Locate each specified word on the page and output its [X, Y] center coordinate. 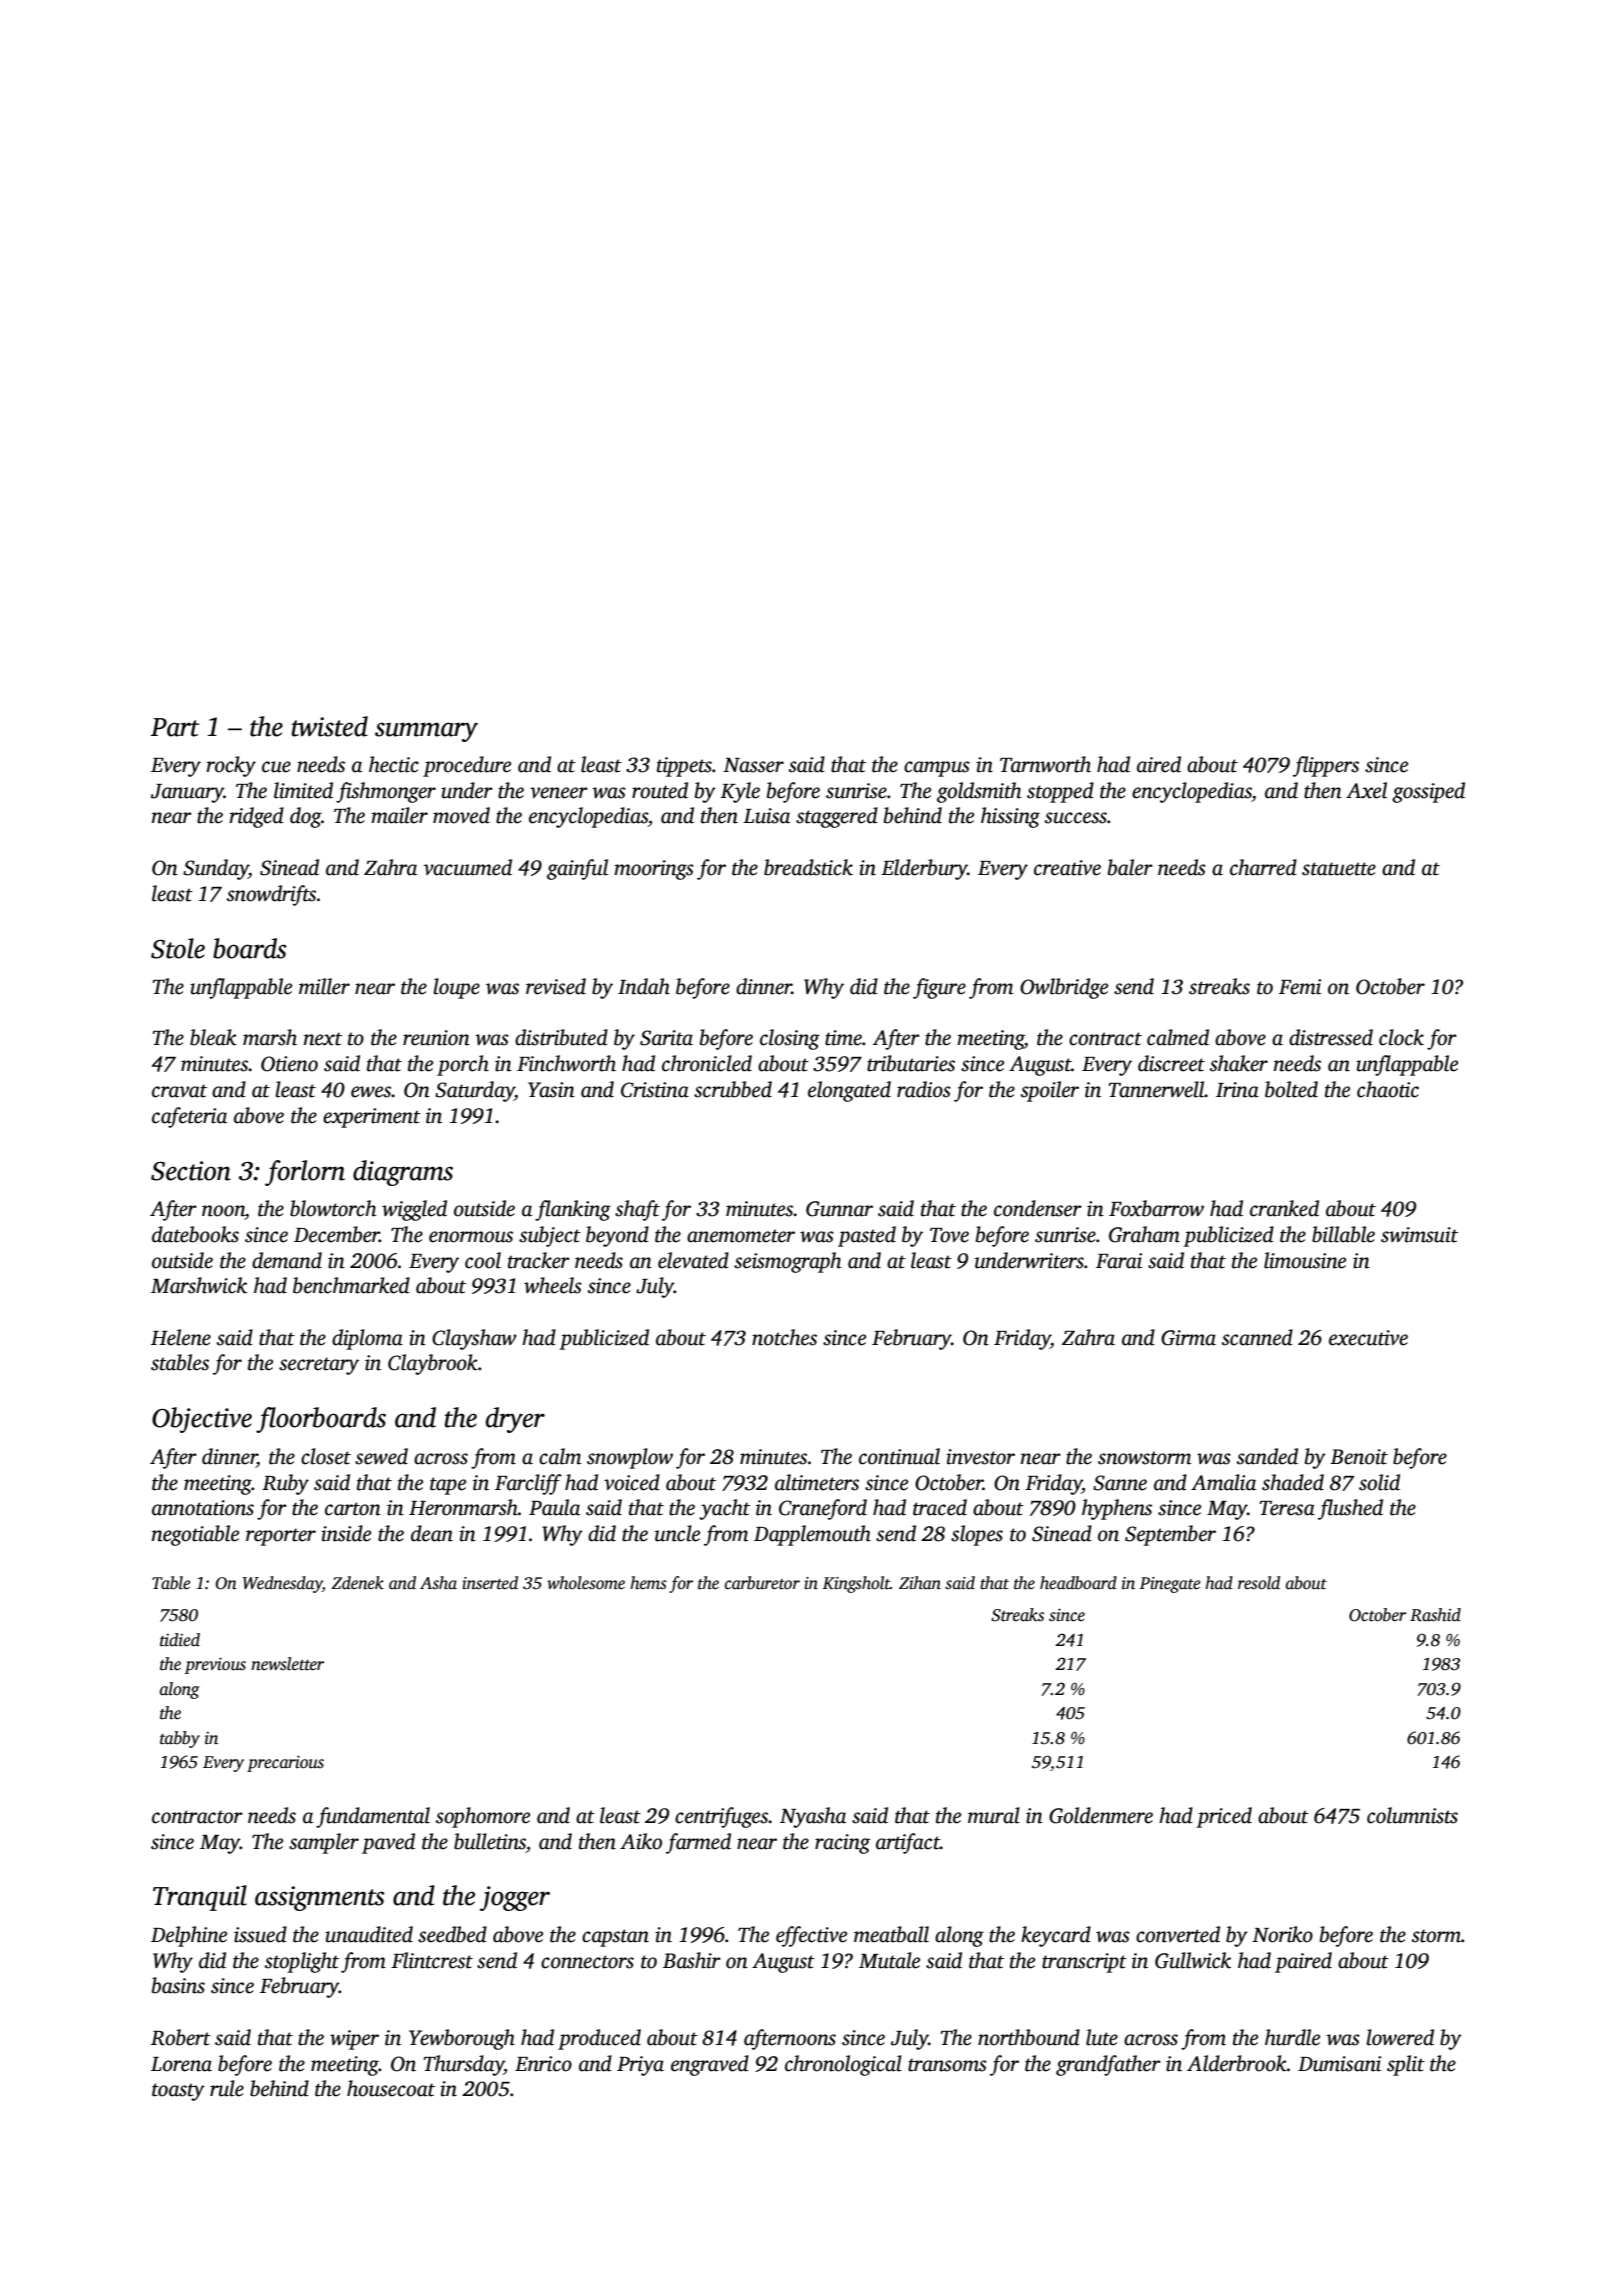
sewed [381, 1456]
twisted [330, 726]
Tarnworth [1045, 764]
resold [1259, 1583]
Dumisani [1339, 2064]
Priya [640, 2066]
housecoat [391, 2088]
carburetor [762, 1583]
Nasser [753, 765]
